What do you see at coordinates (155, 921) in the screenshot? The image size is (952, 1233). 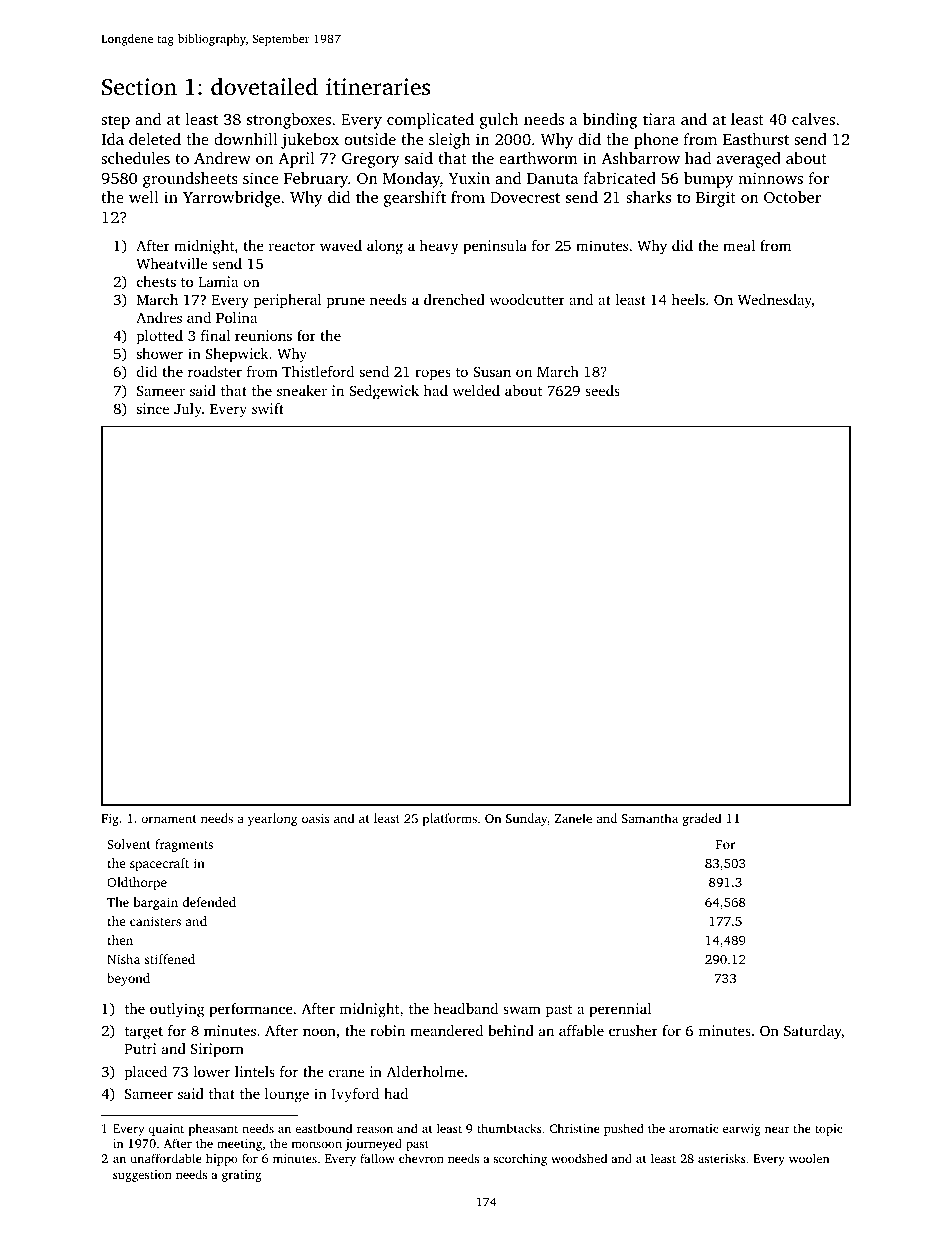 I see `canisters` at bounding box center [155, 921].
